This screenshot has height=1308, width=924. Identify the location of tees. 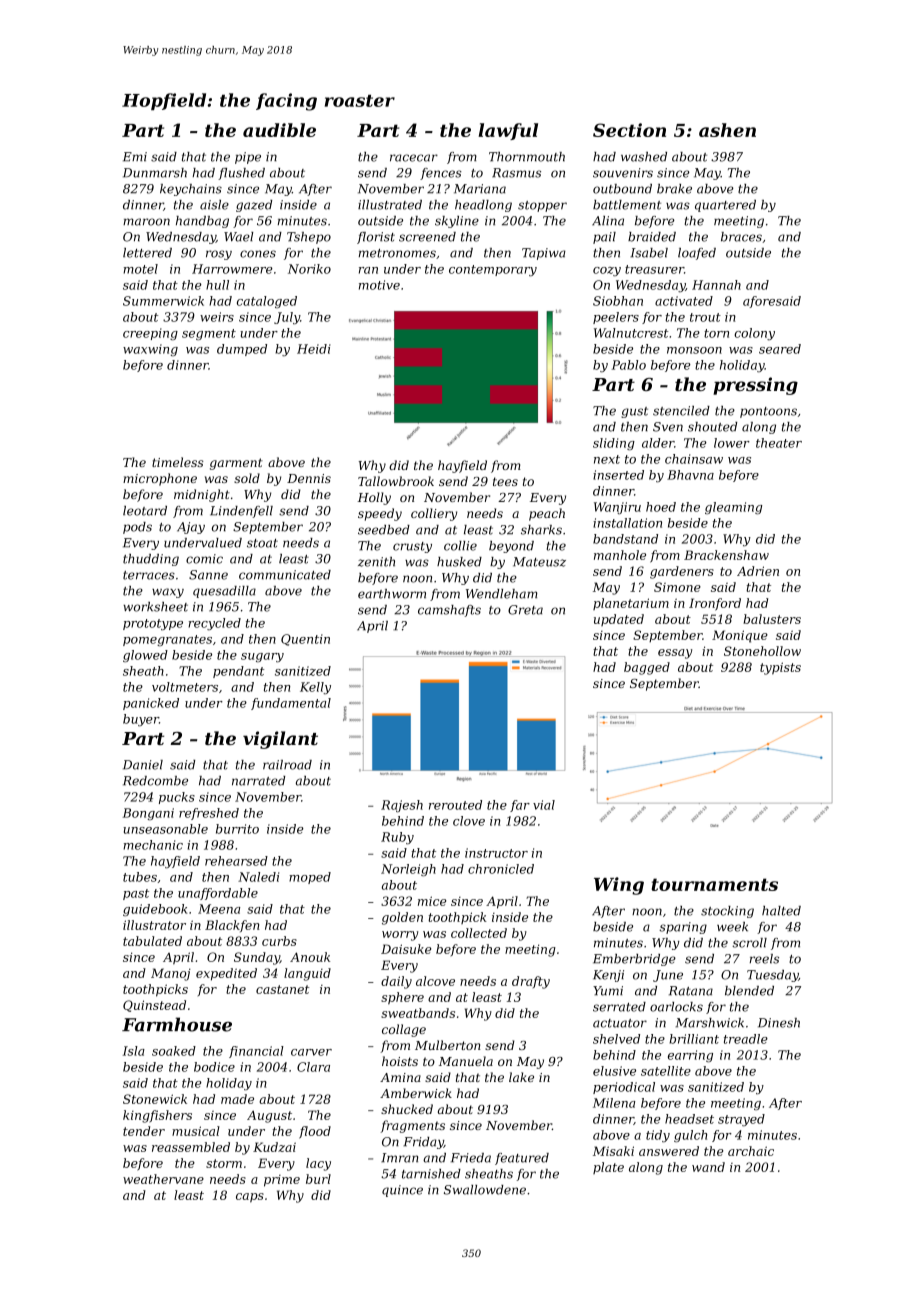
(505, 481).
